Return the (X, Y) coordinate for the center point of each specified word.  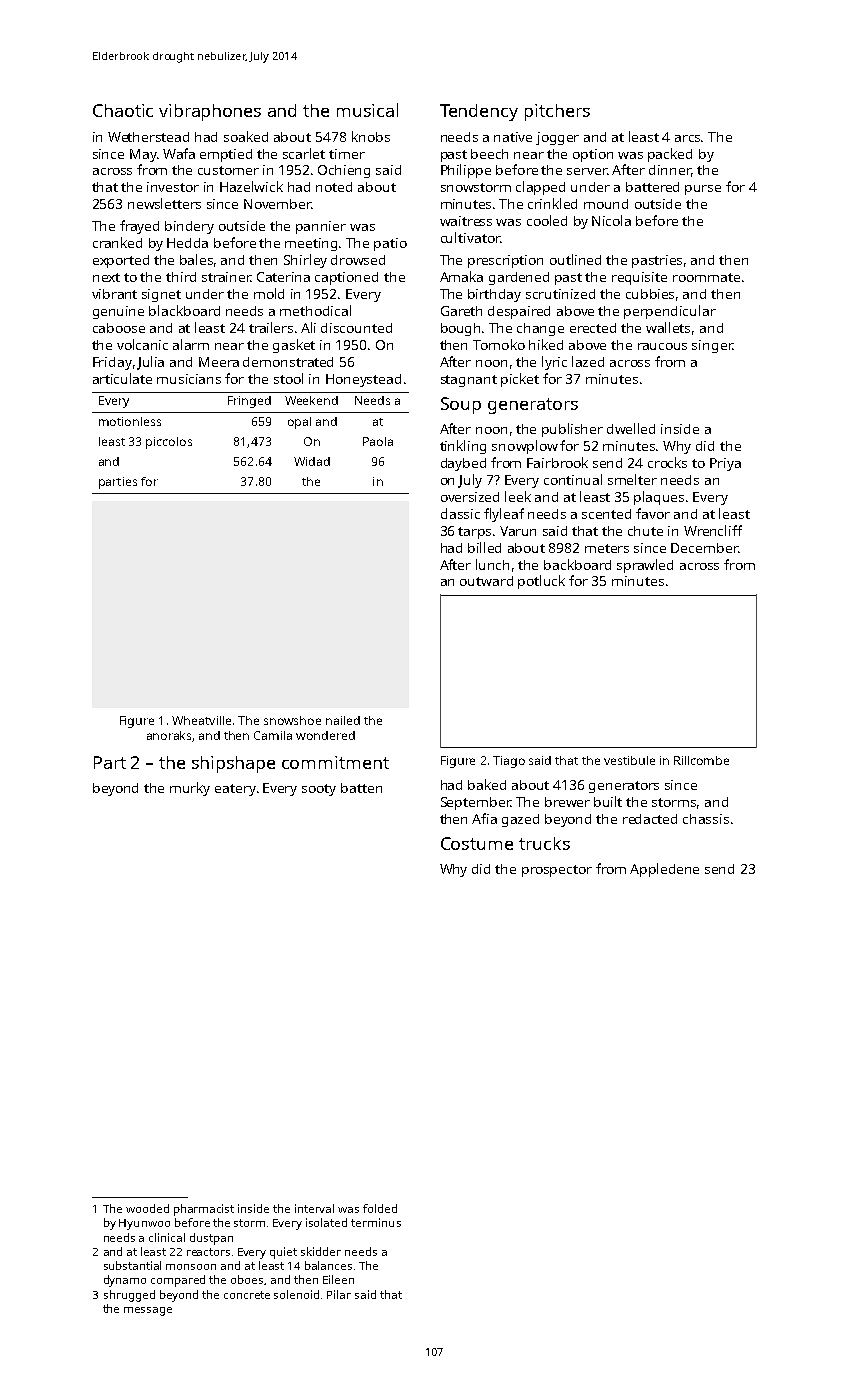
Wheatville (201, 720)
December (704, 548)
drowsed (358, 260)
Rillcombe (701, 760)
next (106, 277)
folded (380, 1208)
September (476, 803)
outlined (575, 259)
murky (190, 789)
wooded (147, 1208)
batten (361, 788)
